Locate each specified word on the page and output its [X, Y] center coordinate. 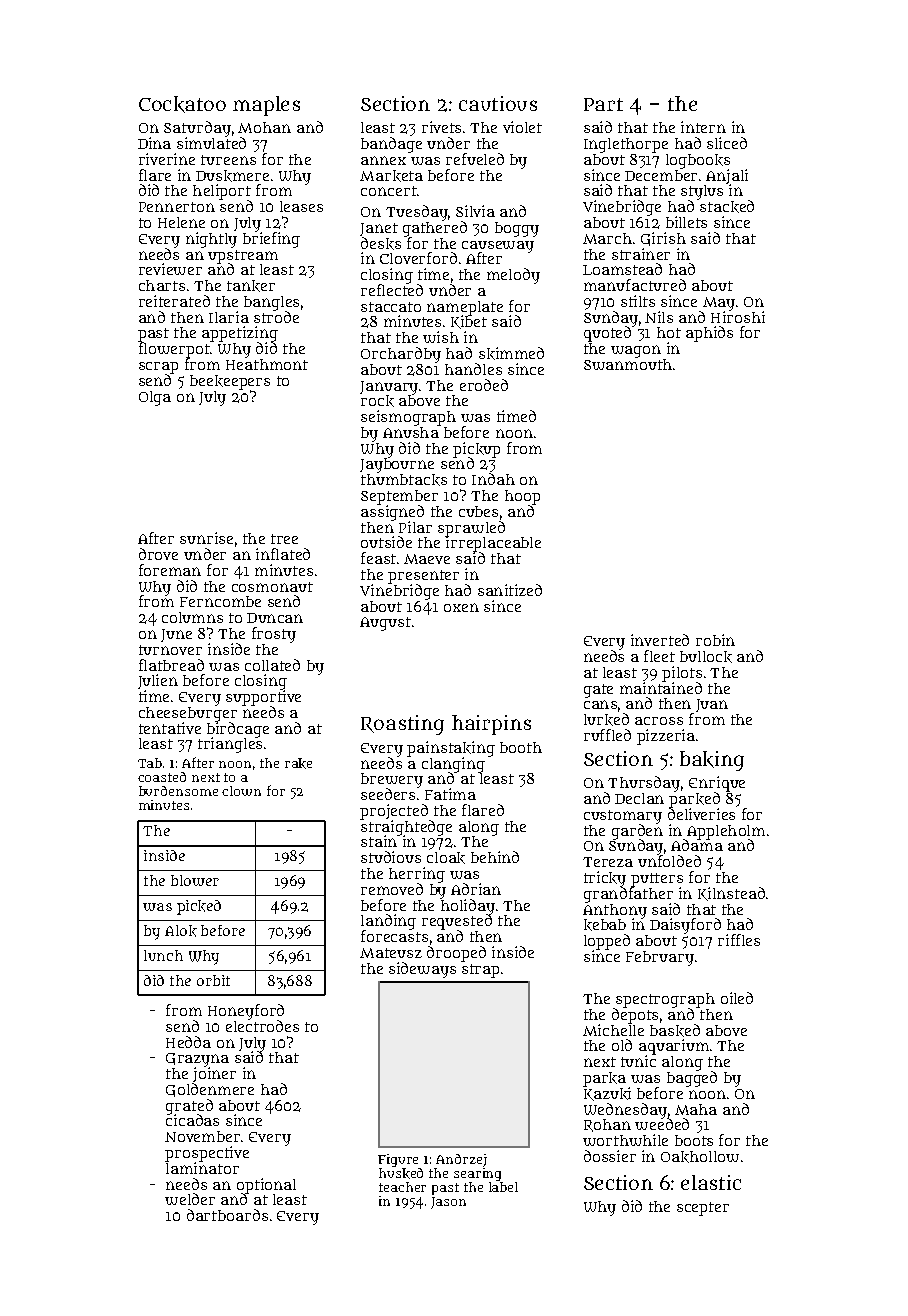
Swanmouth [628, 364]
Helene [181, 222]
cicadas [192, 1120]
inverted [660, 640]
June [176, 635]
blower [195, 880]
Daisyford [685, 926]
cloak [446, 858]
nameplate [465, 308]
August [385, 624]
